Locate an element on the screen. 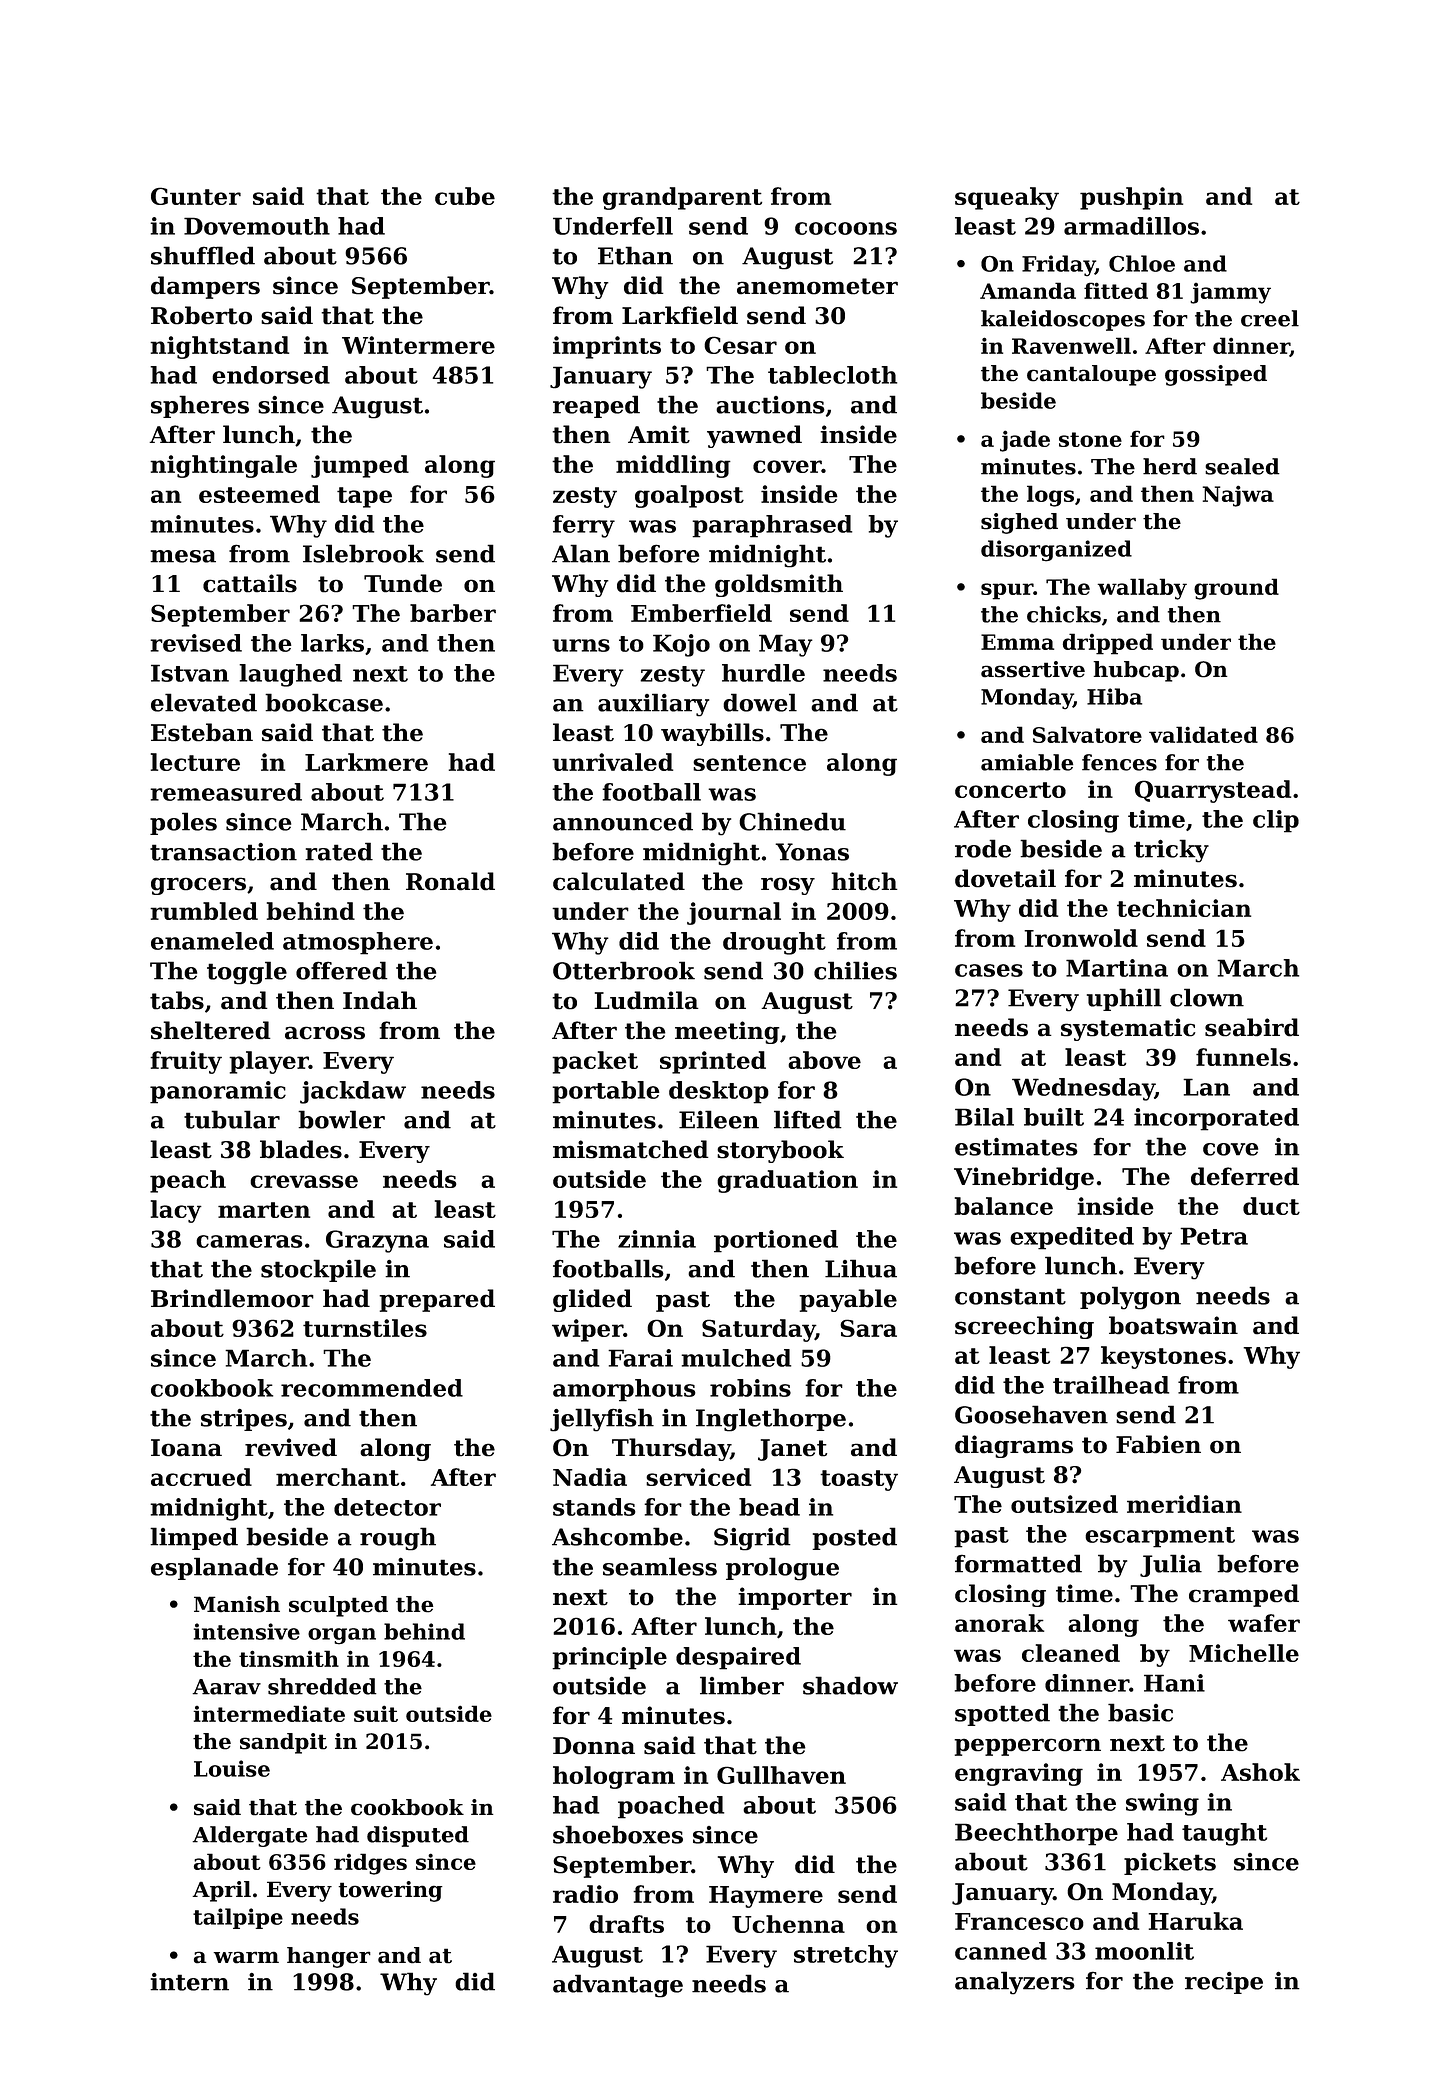  grandparent is located at coordinates (682, 198).
